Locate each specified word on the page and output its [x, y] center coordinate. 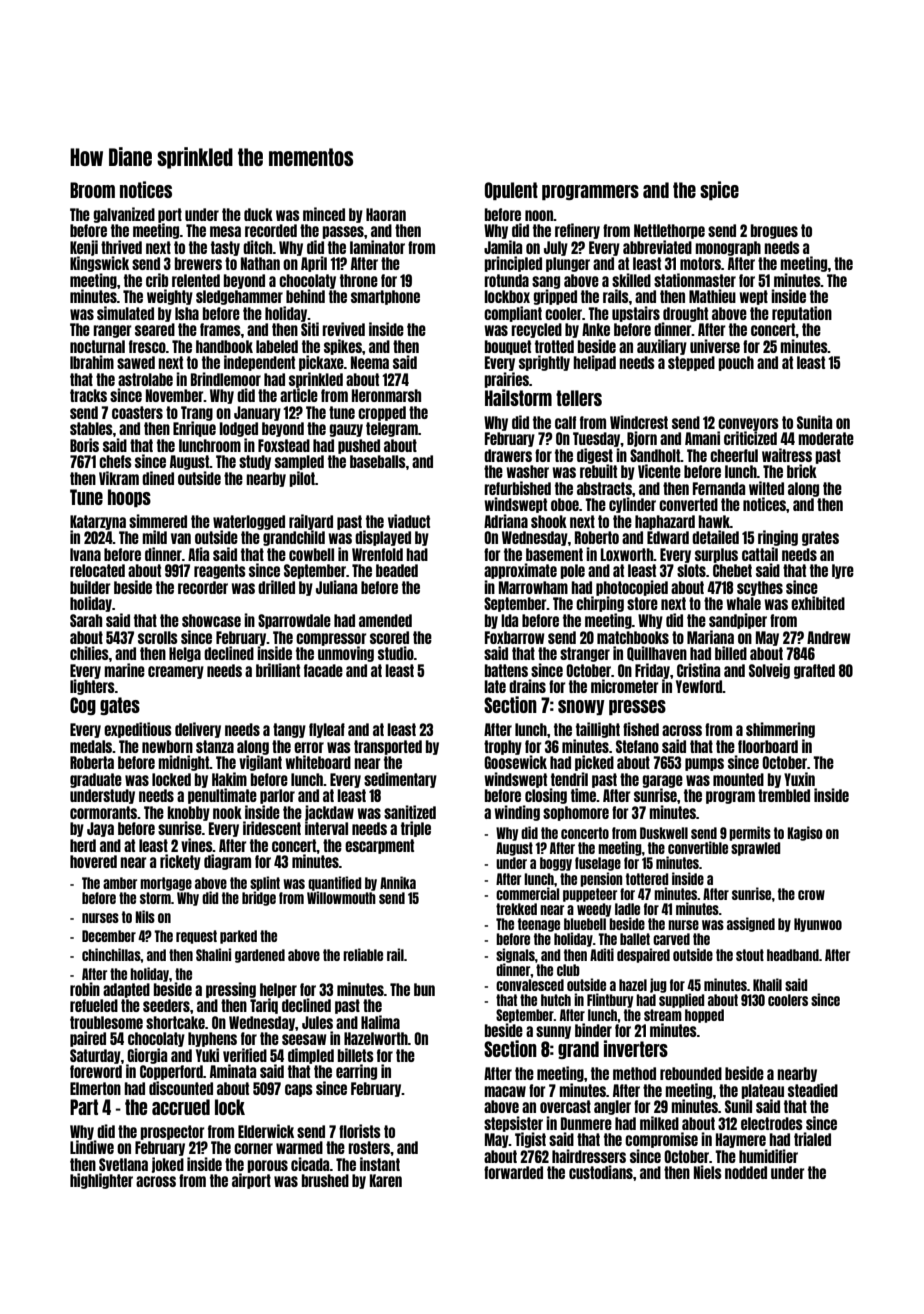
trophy [503, 747]
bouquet [508, 347]
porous [267, 1166]
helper [278, 990]
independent [259, 363]
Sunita [814, 422]
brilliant [278, 670]
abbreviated [657, 247]
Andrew [829, 637]
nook [227, 812]
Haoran [386, 214]
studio [396, 653]
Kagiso [805, 833]
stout [750, 955]
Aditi [602, 954]
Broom [92, 190]
